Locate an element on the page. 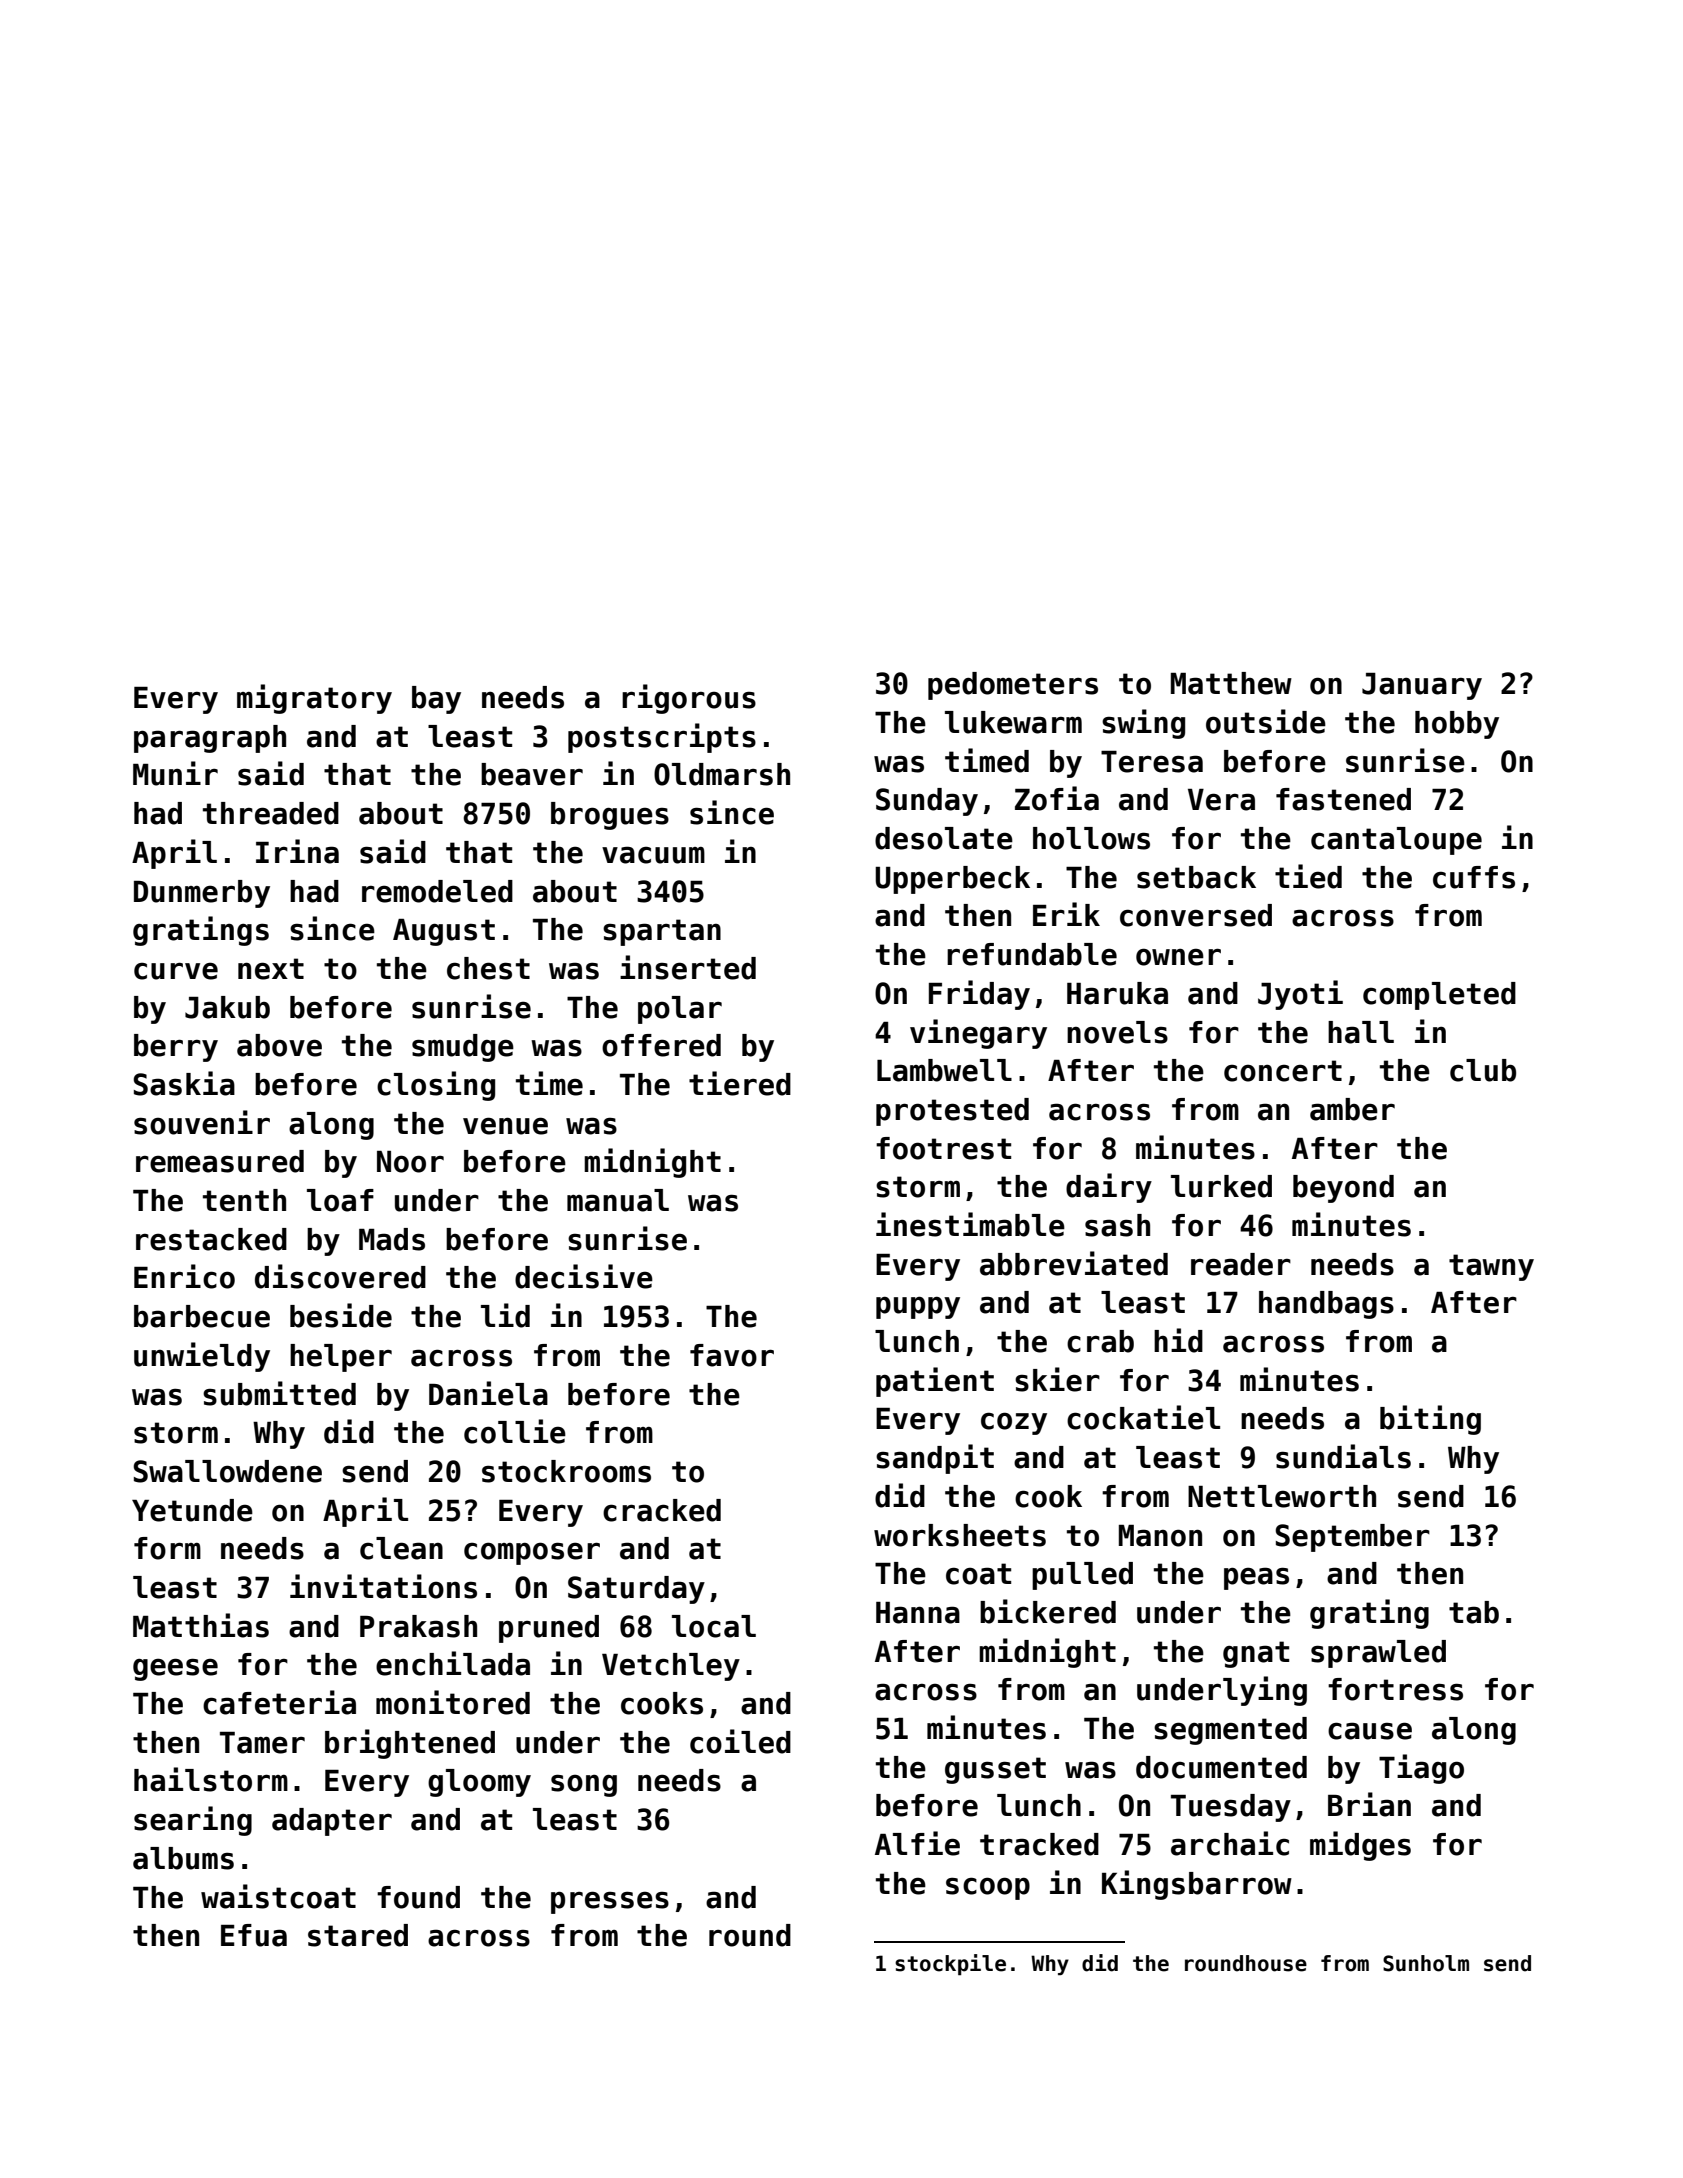 The image size is (1683, 2178). Dunmerby is located at coordinates (202, 894).
